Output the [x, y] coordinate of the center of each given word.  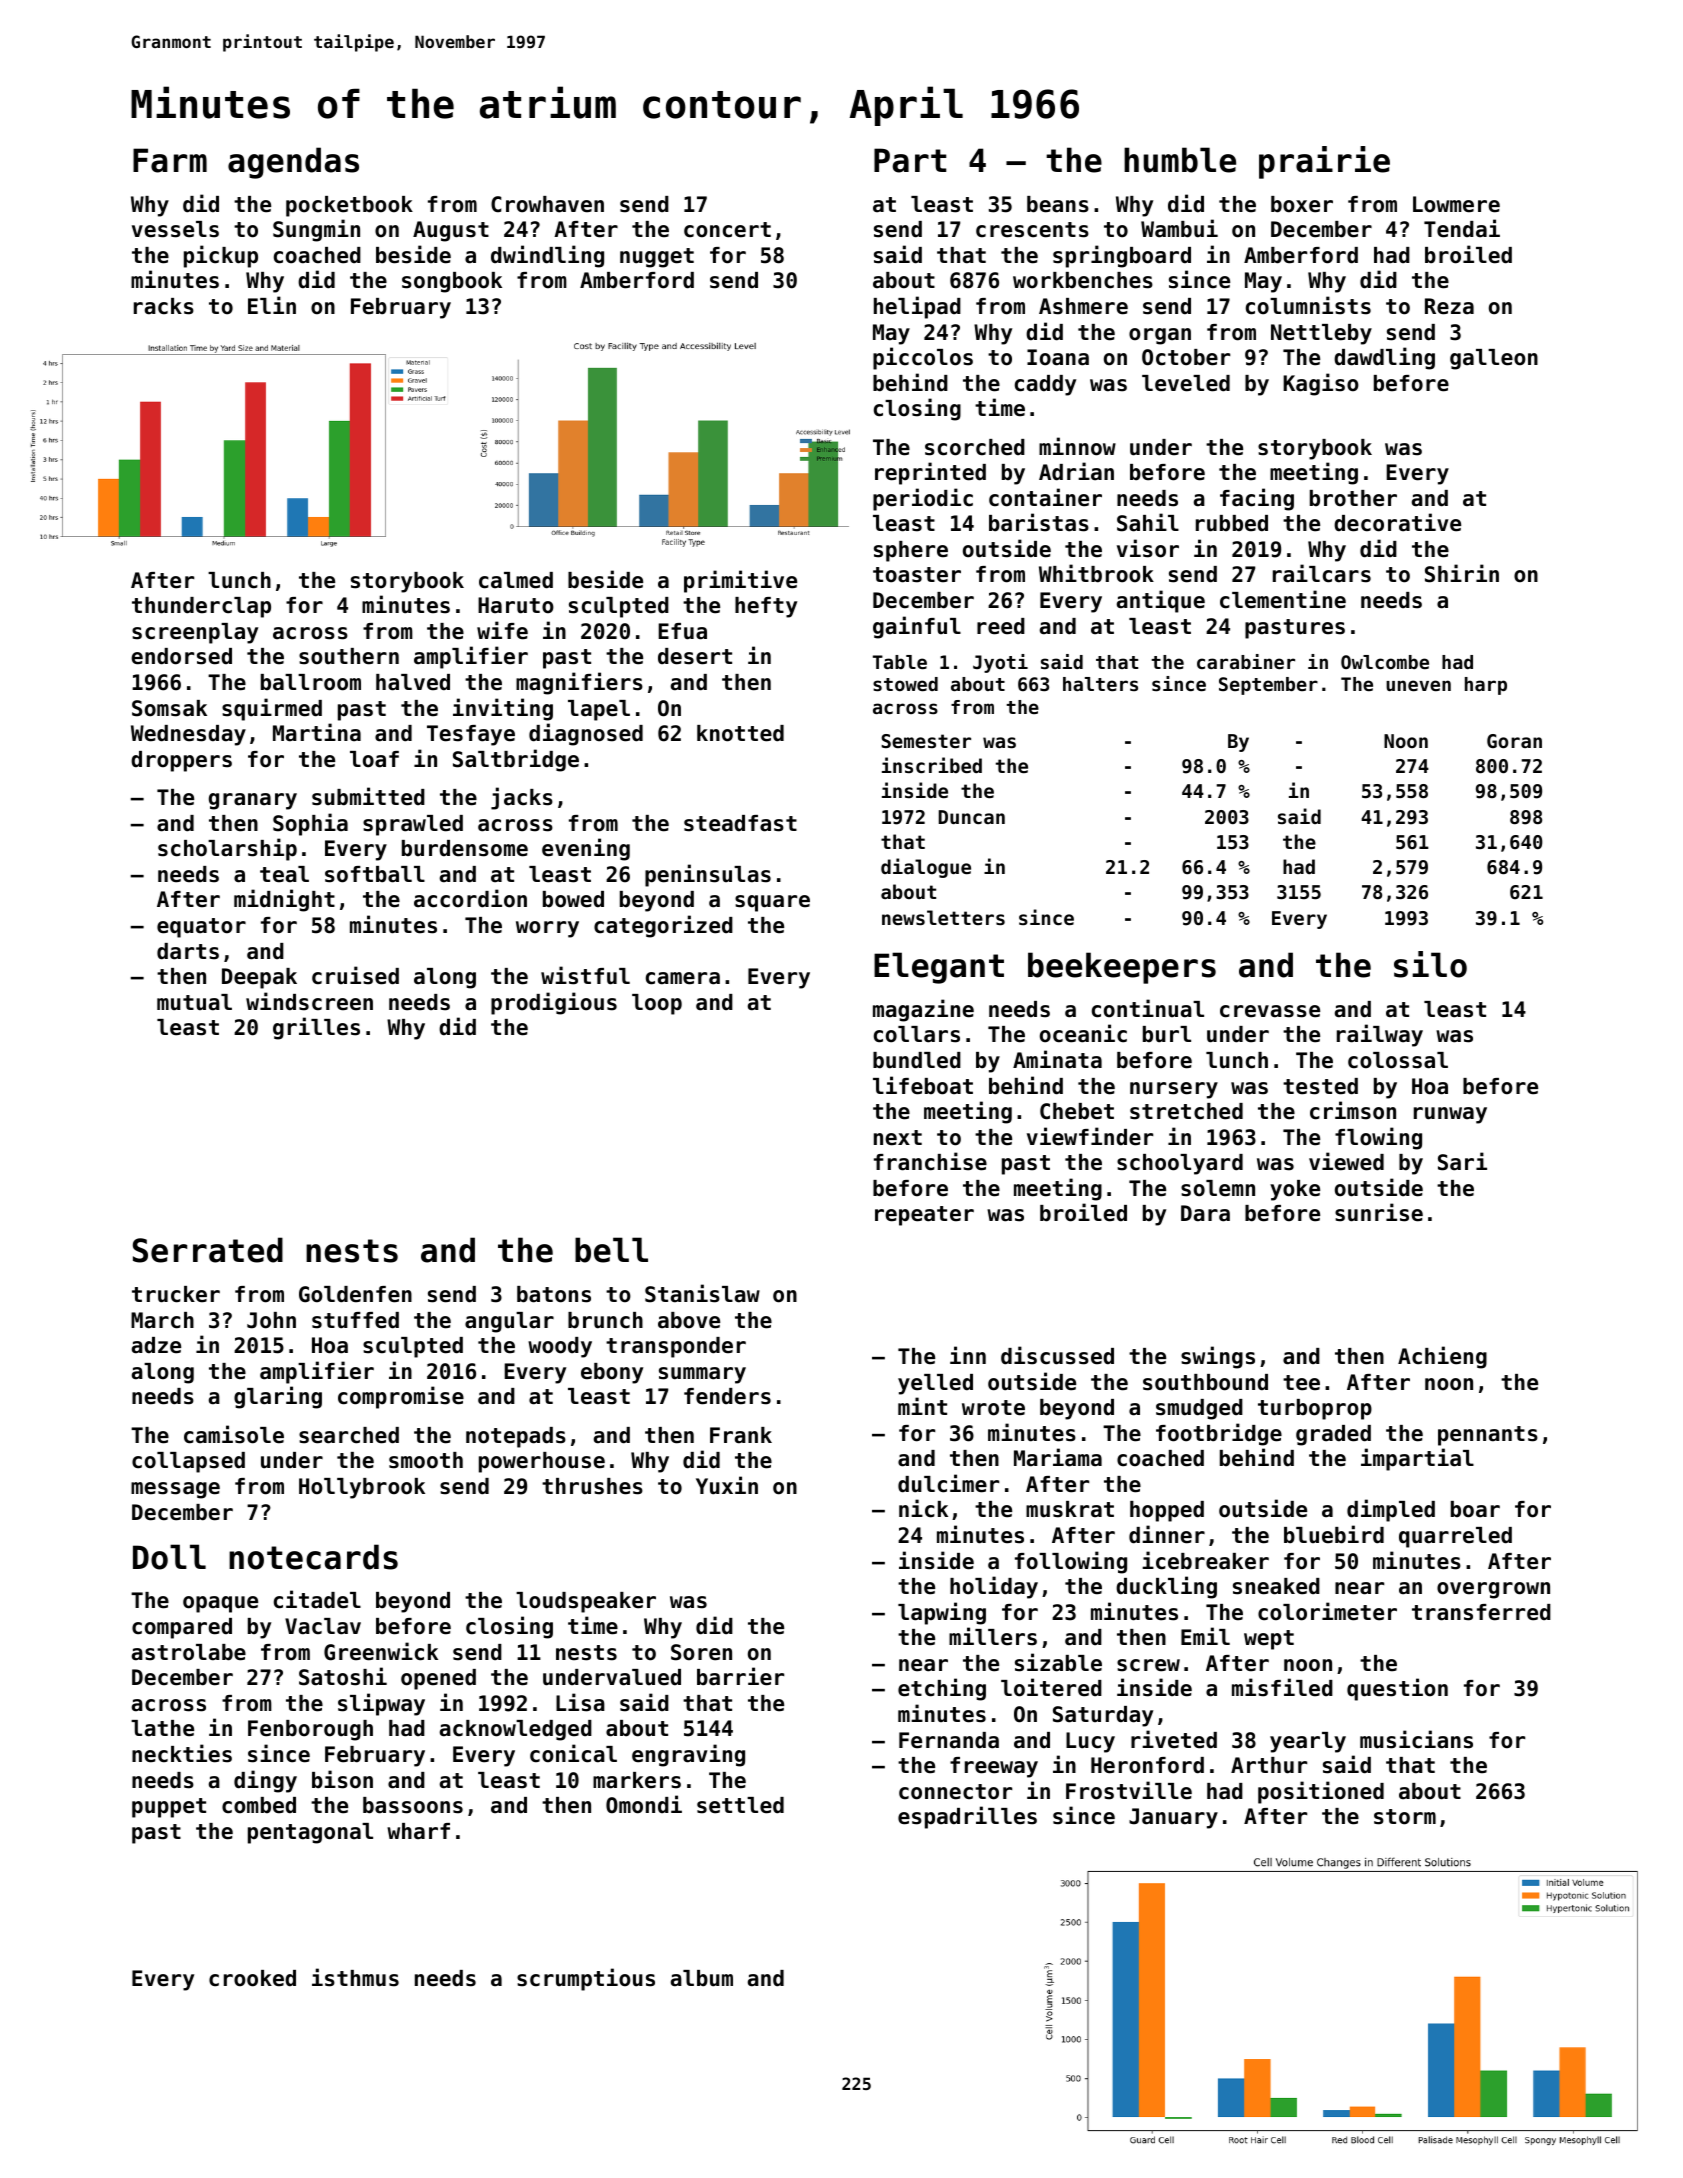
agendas [293, 163]
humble [1180, 160]
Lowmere [1456, 204]
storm [1405, 1817]
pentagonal [310, 1833]
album [702, 1978]
